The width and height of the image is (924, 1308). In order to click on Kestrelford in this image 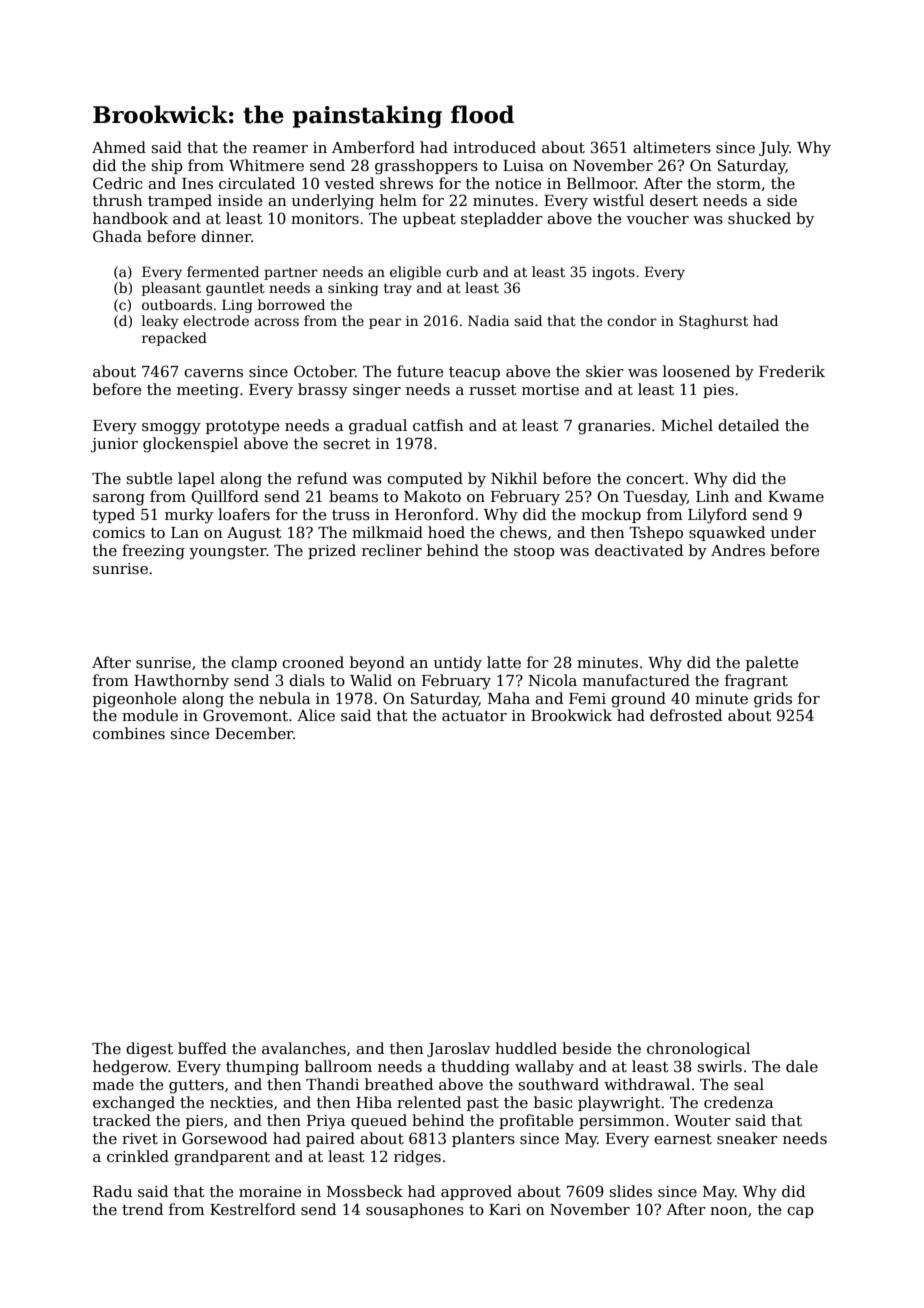, I will do `click(253, 1209)`.
